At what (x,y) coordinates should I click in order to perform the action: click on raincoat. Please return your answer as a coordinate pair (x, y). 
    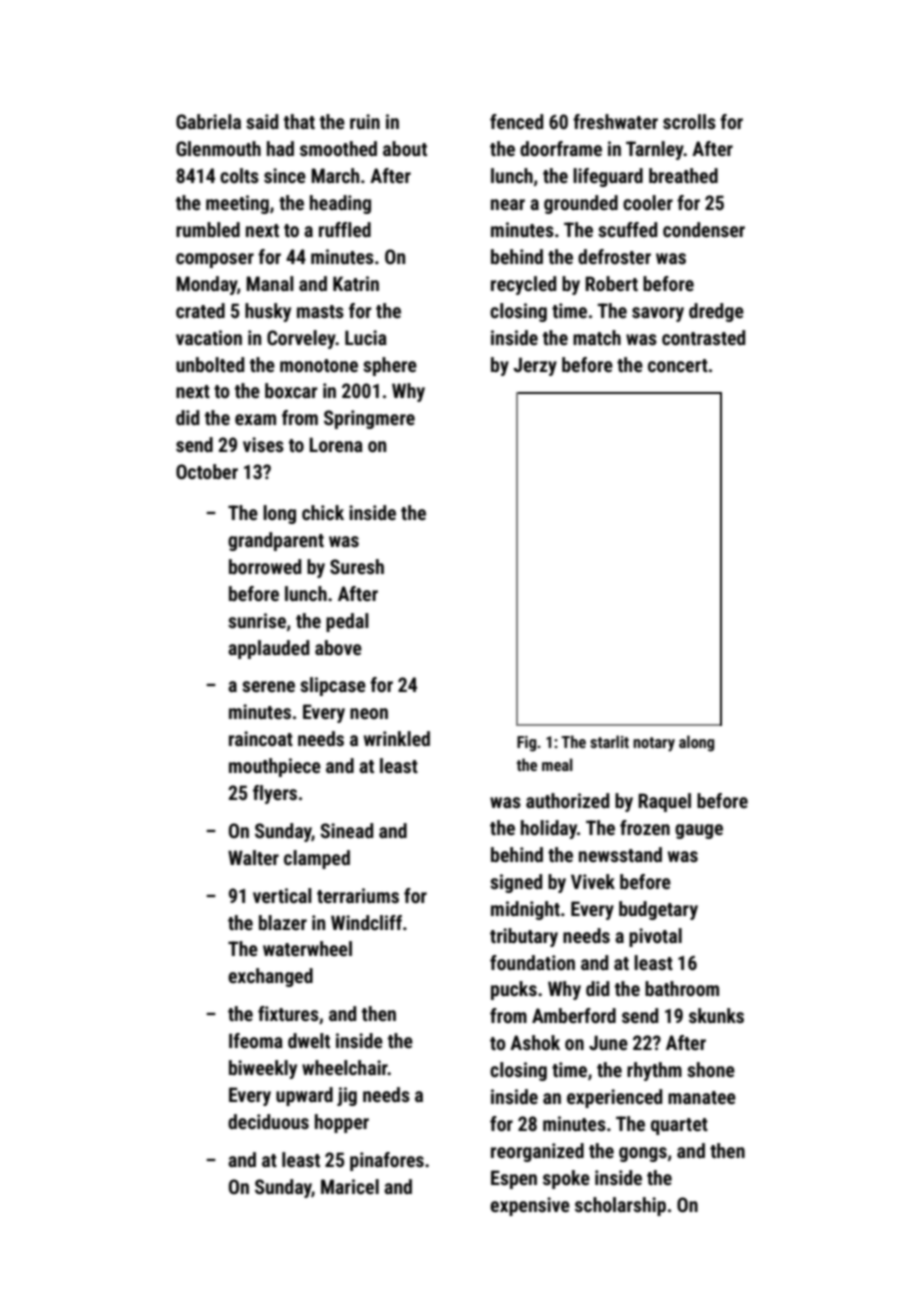
    Looking at the image, I should click on (261, 738).
